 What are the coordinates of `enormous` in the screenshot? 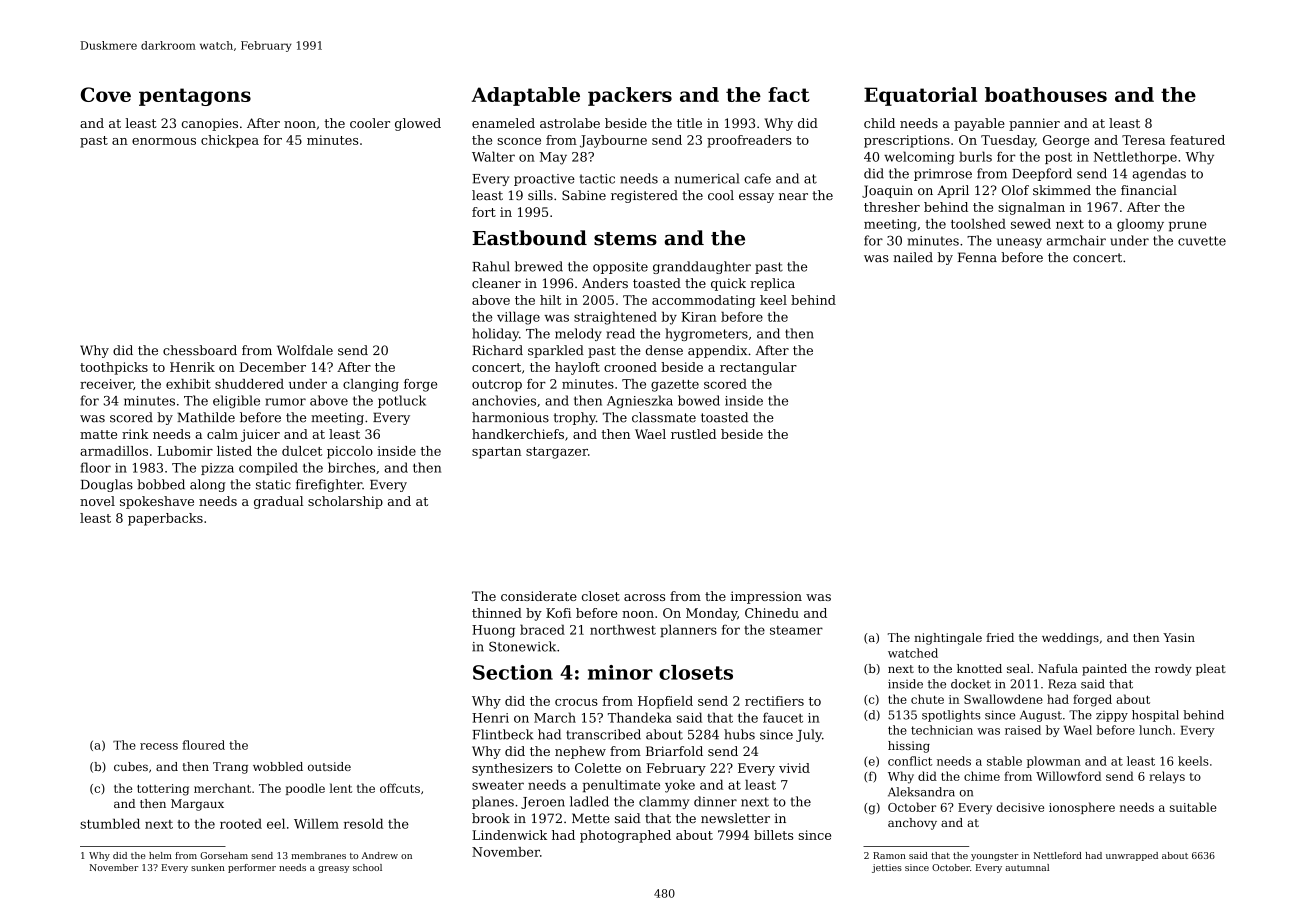 It's located at (164, 141).
